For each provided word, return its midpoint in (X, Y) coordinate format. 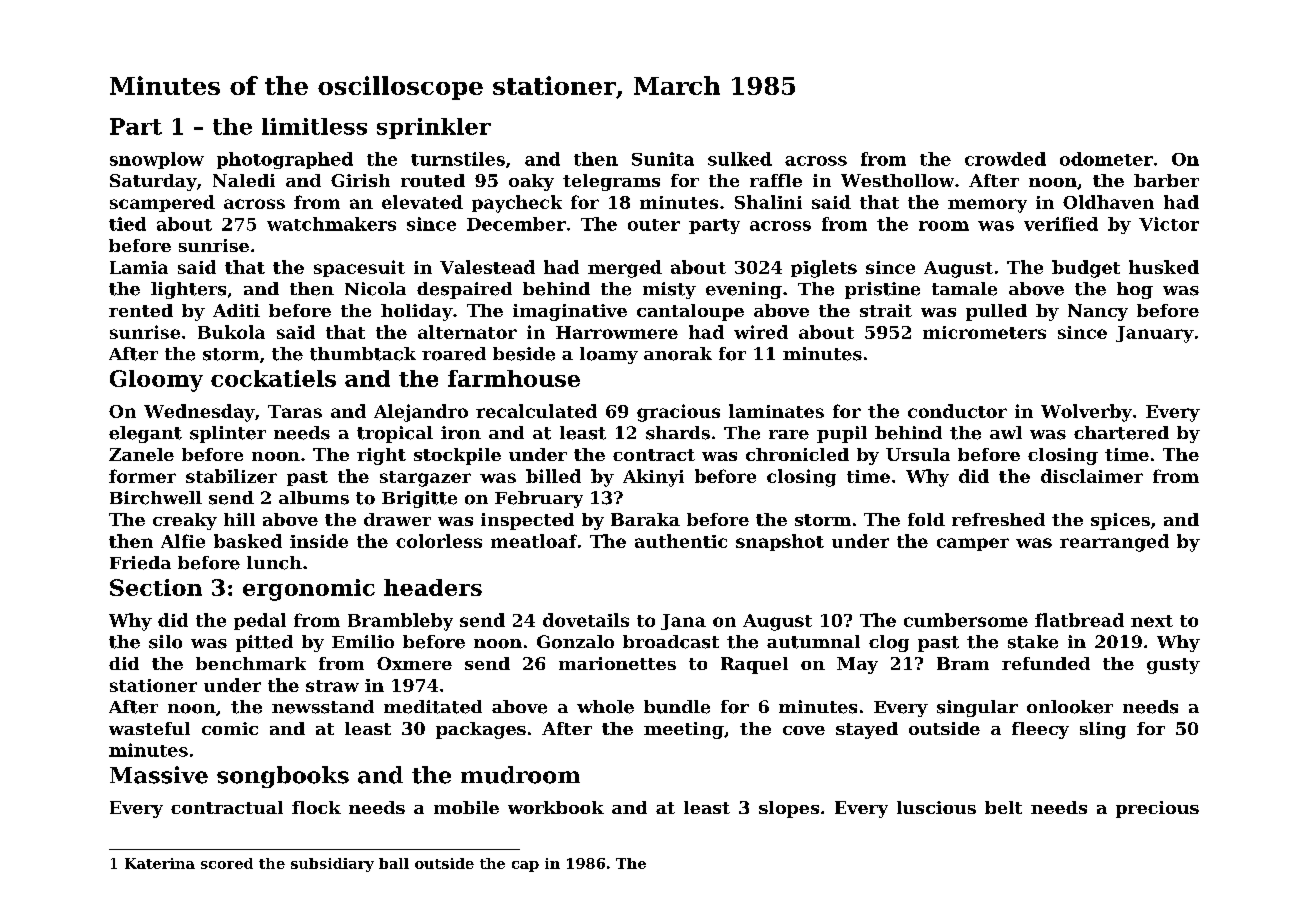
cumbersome (966, 620)
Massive (159, 775)
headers (433, 587)
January (1155, 334)
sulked (740, 159)
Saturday (153, 182)
